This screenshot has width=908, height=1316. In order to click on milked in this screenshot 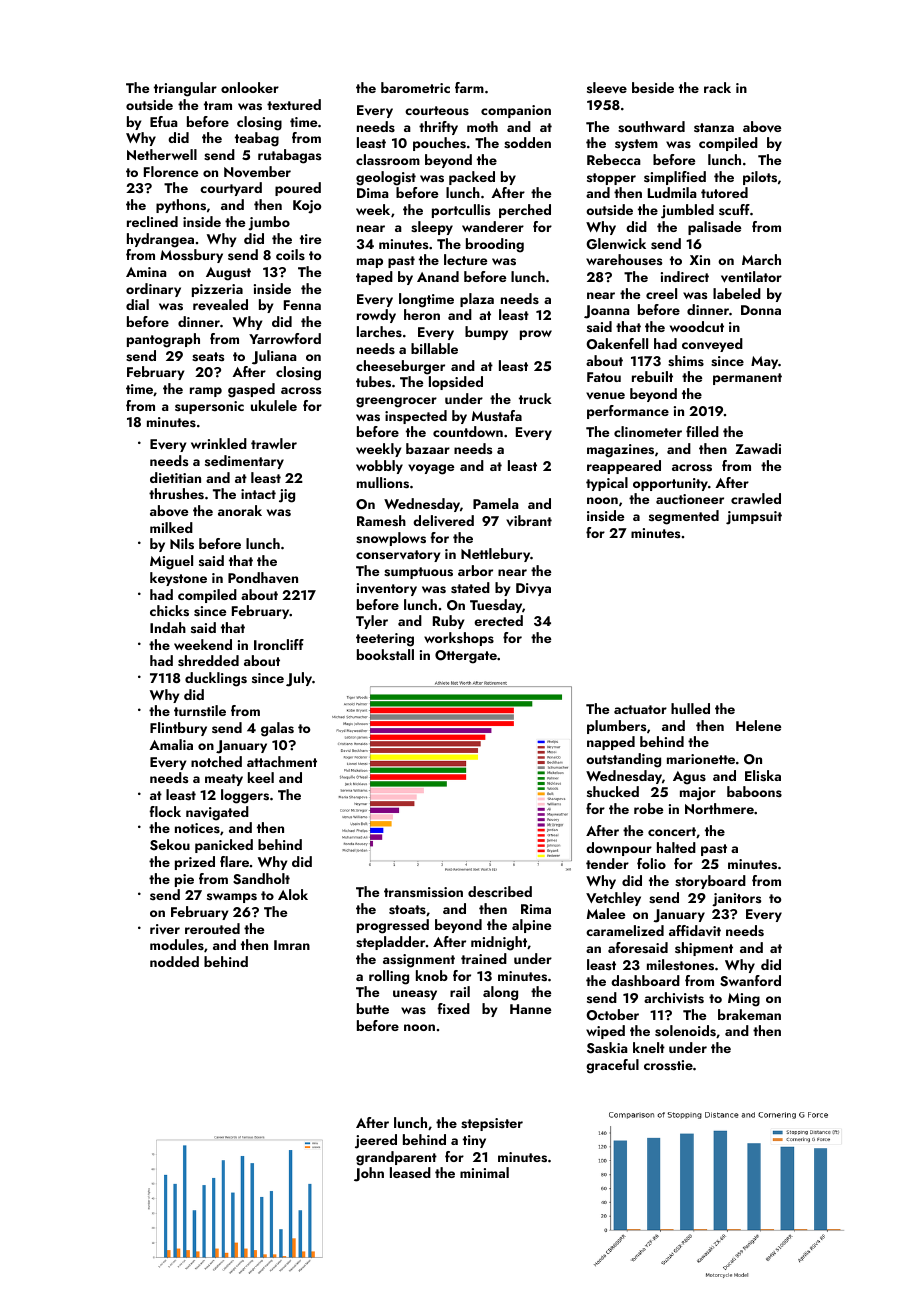, I will do `click(171, 527)`.
